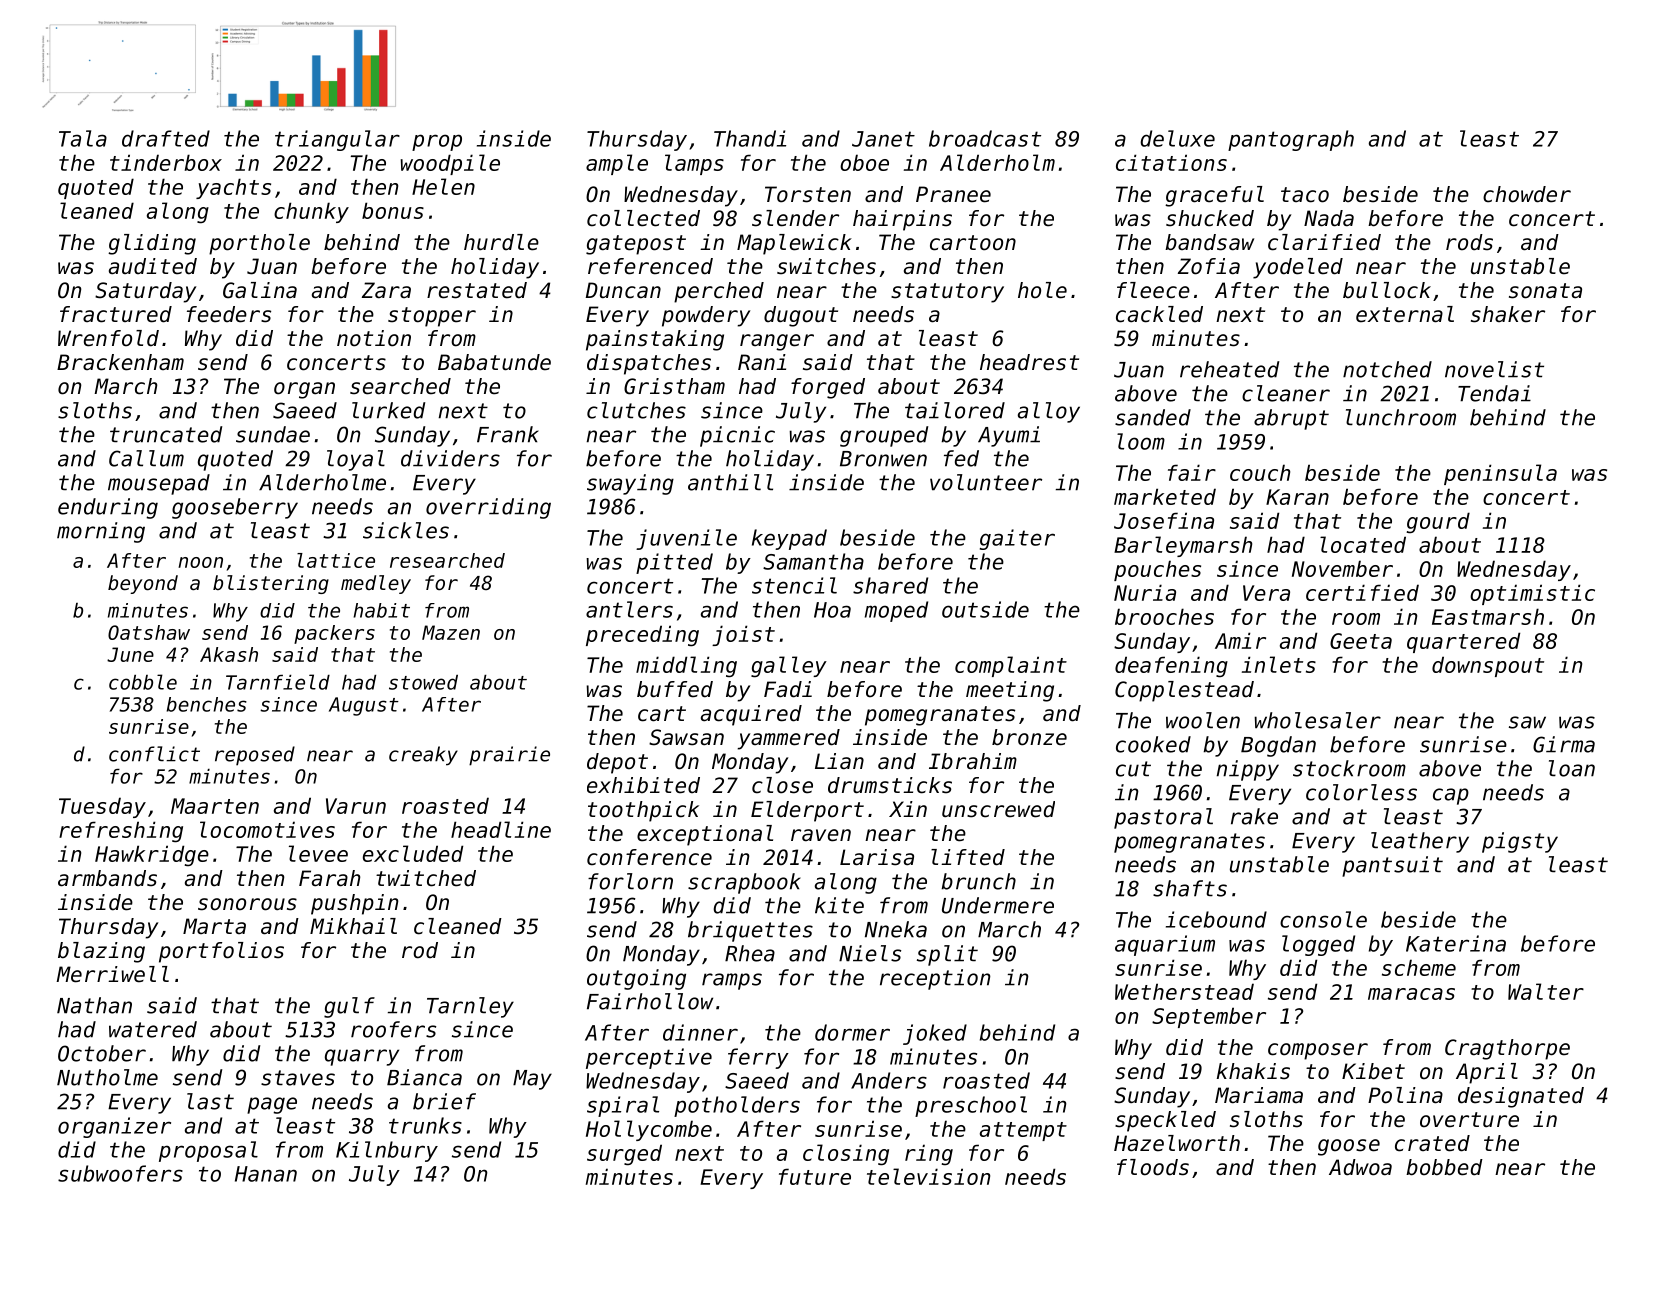 The height and width of the document is (1290, 1669). What do you see at coordinates (266, 1174) in the document?
I see `Hanan` at bounding box center [266, 1174].
